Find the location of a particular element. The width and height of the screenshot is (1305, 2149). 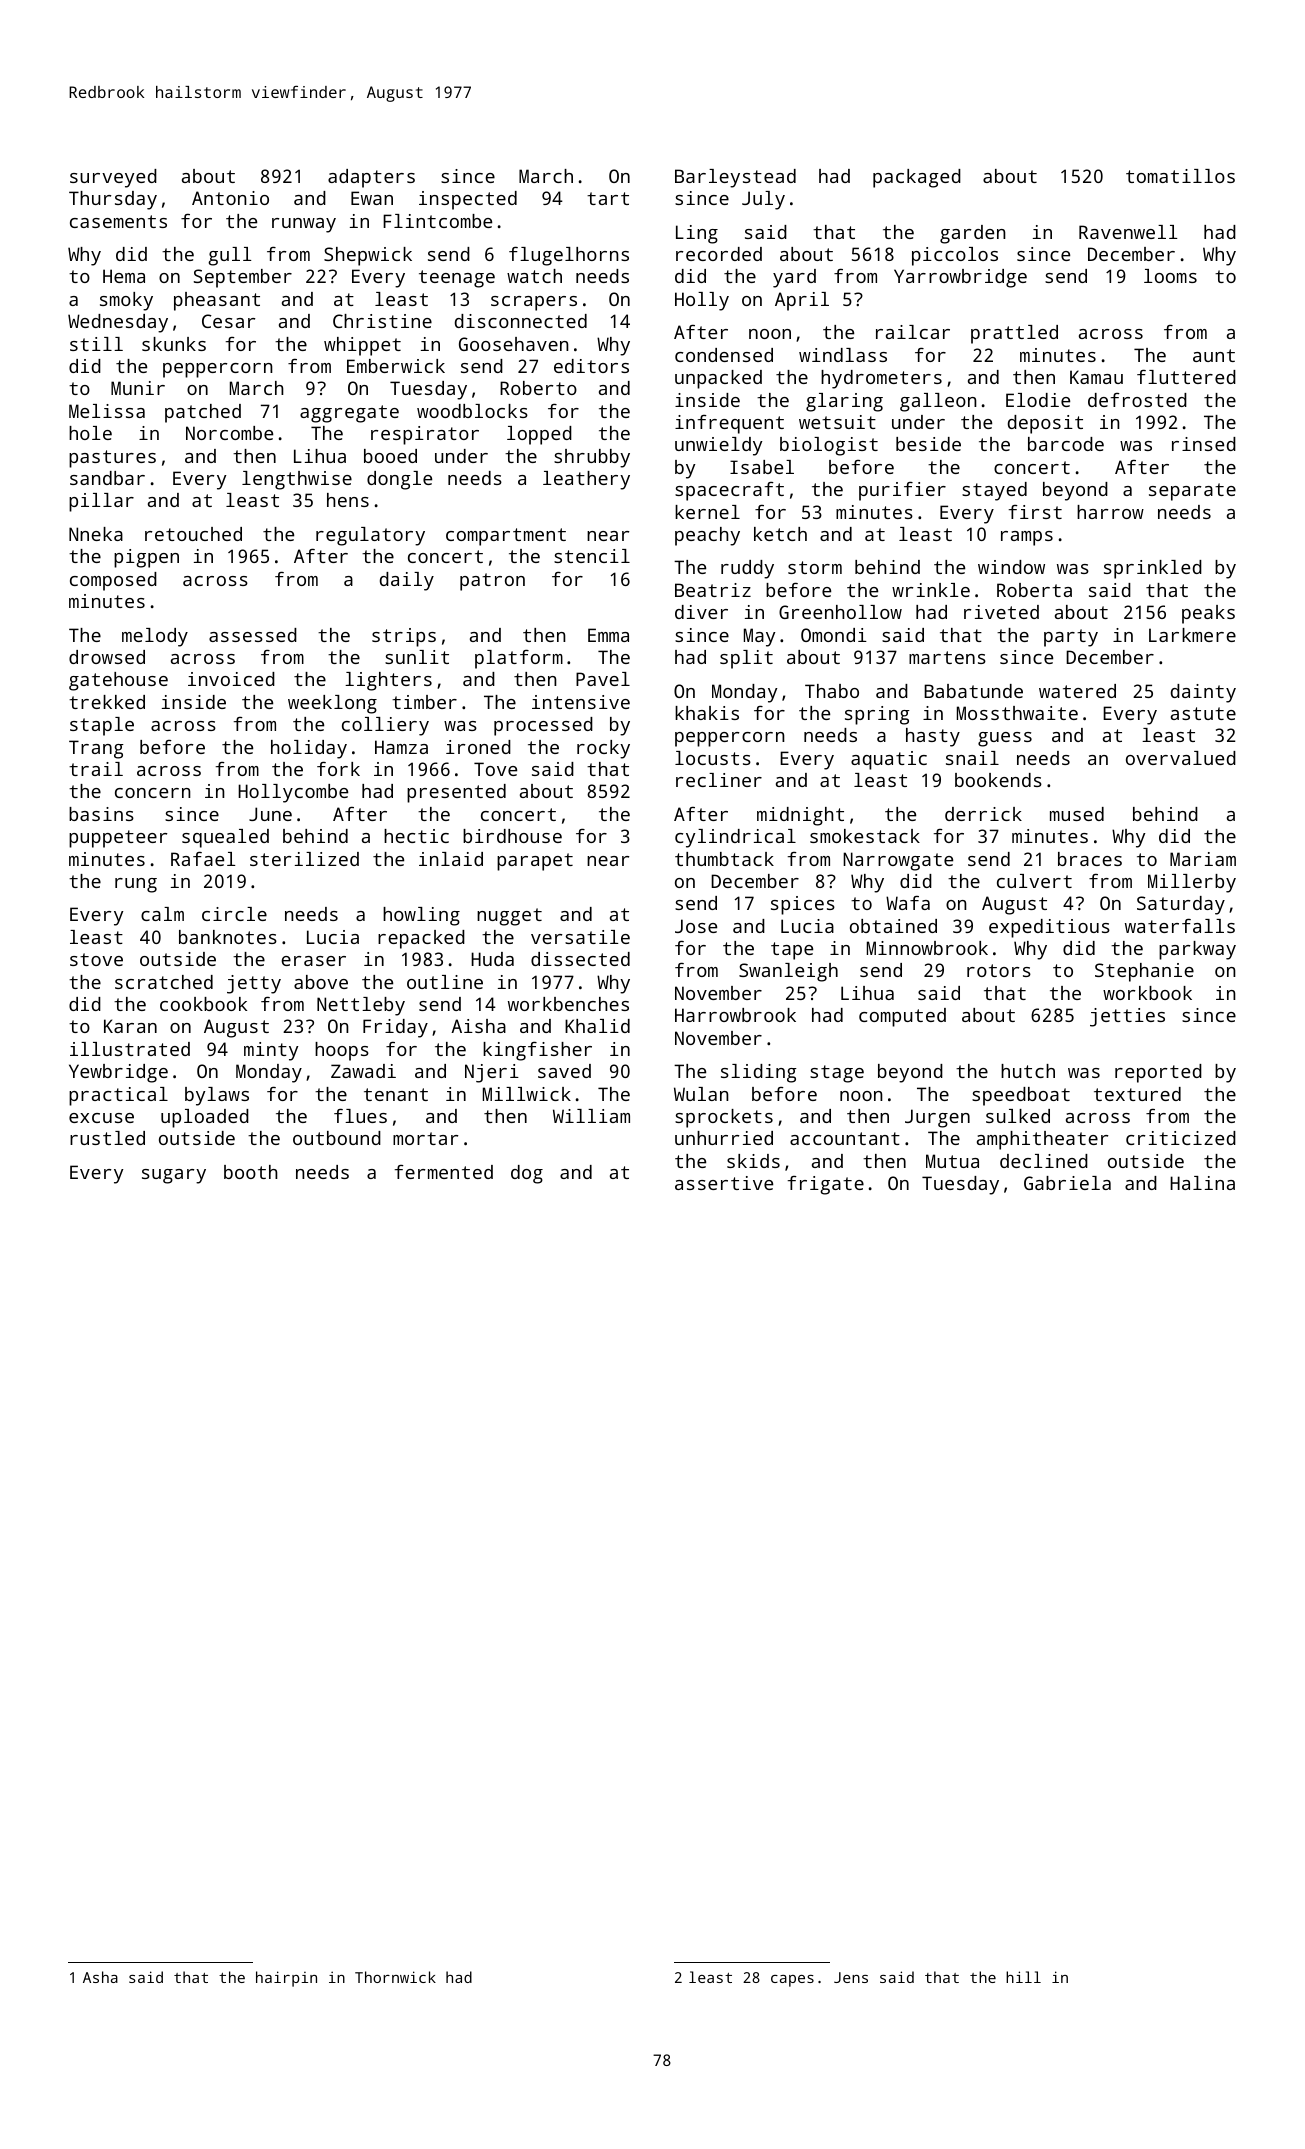

Ewan is located at coordinates (372, 198).
